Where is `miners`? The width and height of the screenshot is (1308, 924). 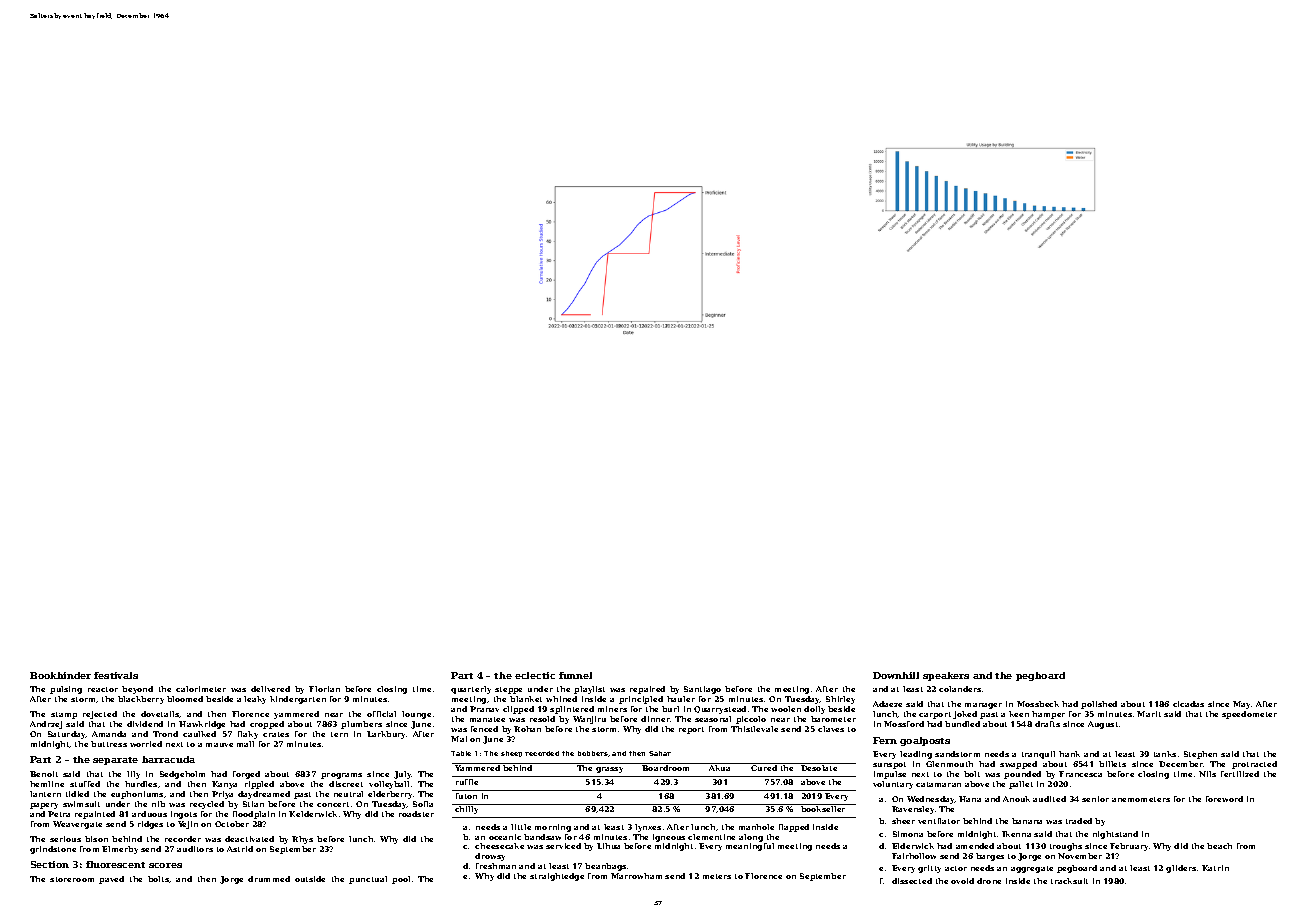
miners is located at coordinates (612, 709).
